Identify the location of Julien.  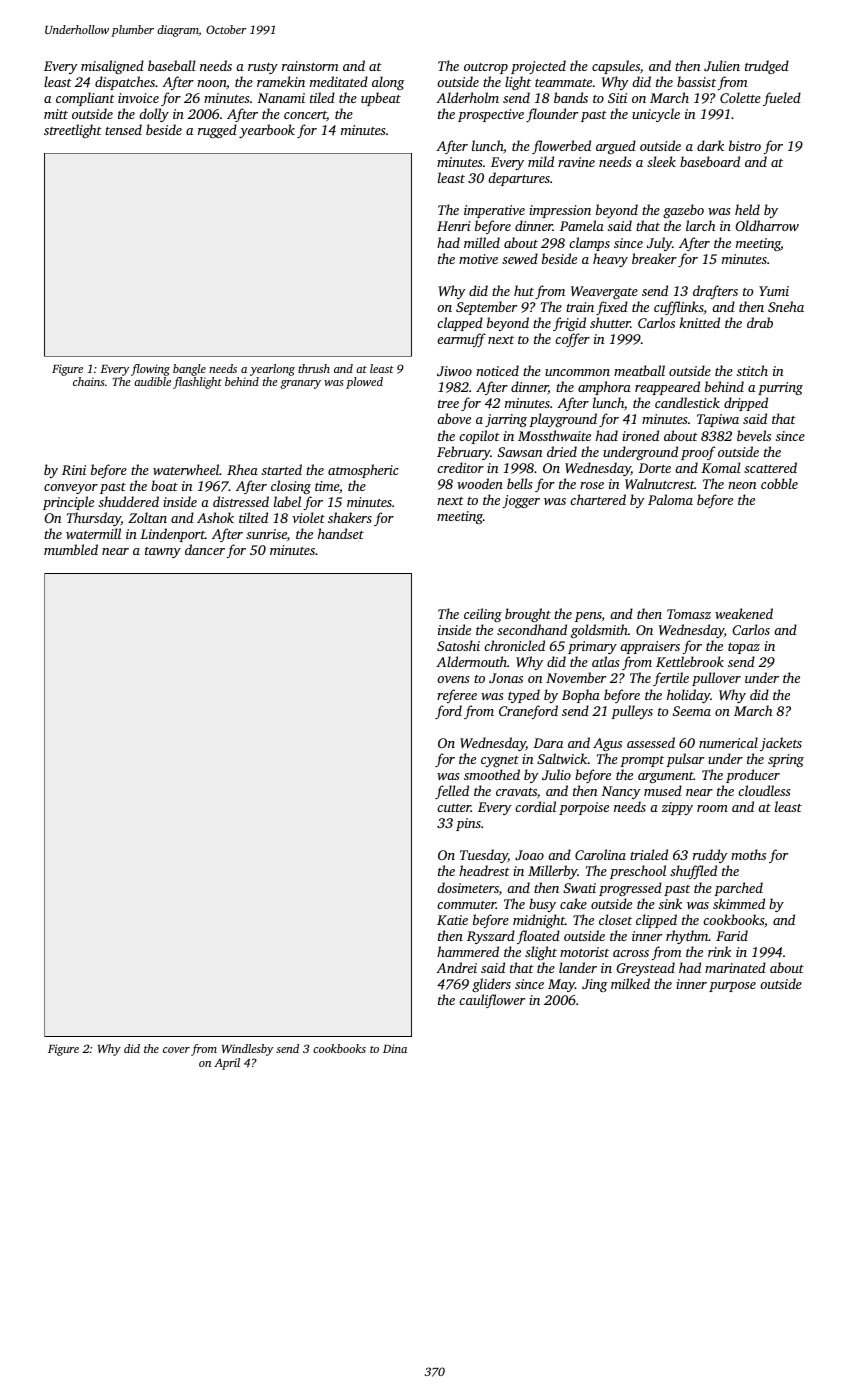
(722, 65).
